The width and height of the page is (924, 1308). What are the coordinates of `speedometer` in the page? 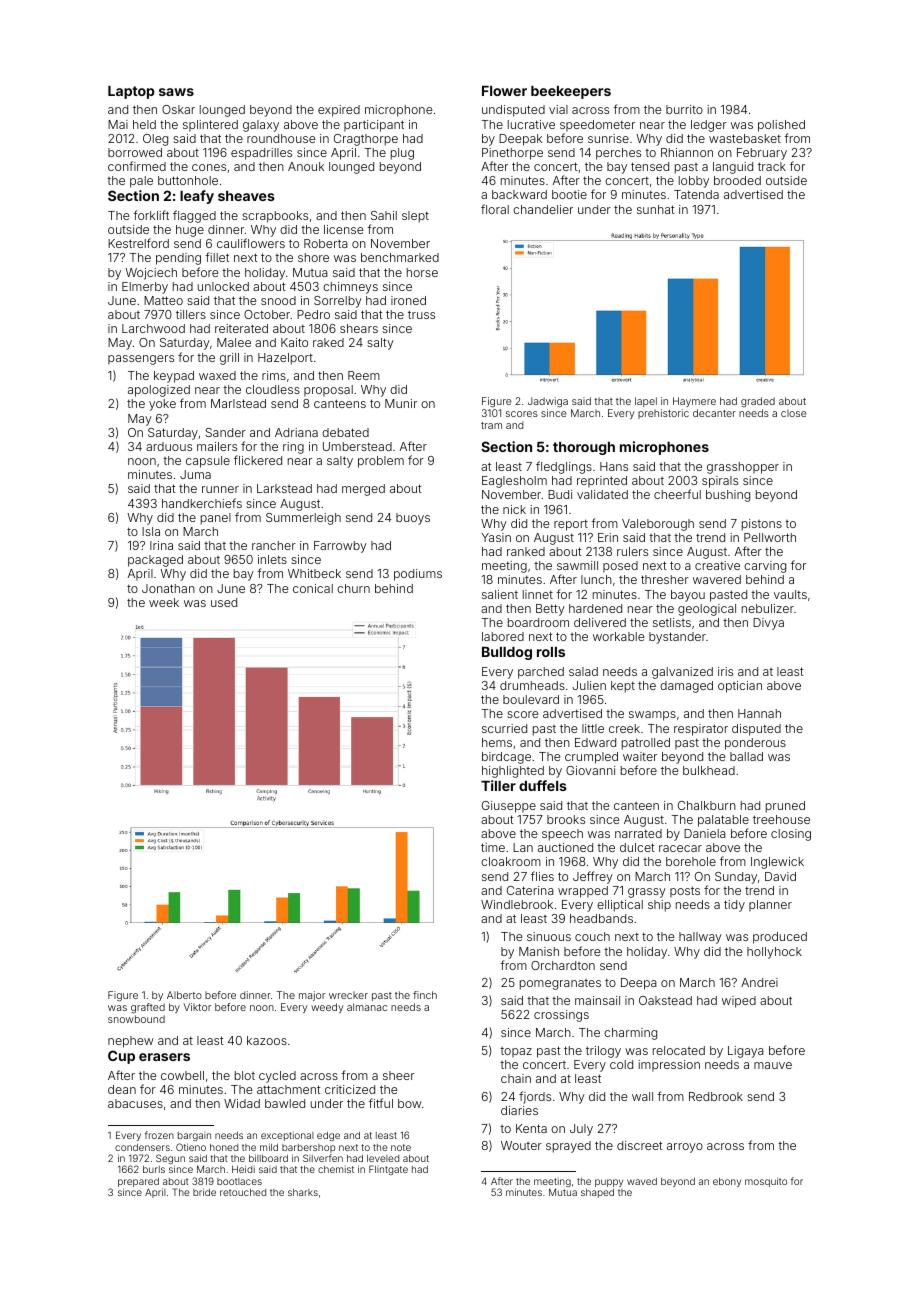 It's located at (597, 126).
